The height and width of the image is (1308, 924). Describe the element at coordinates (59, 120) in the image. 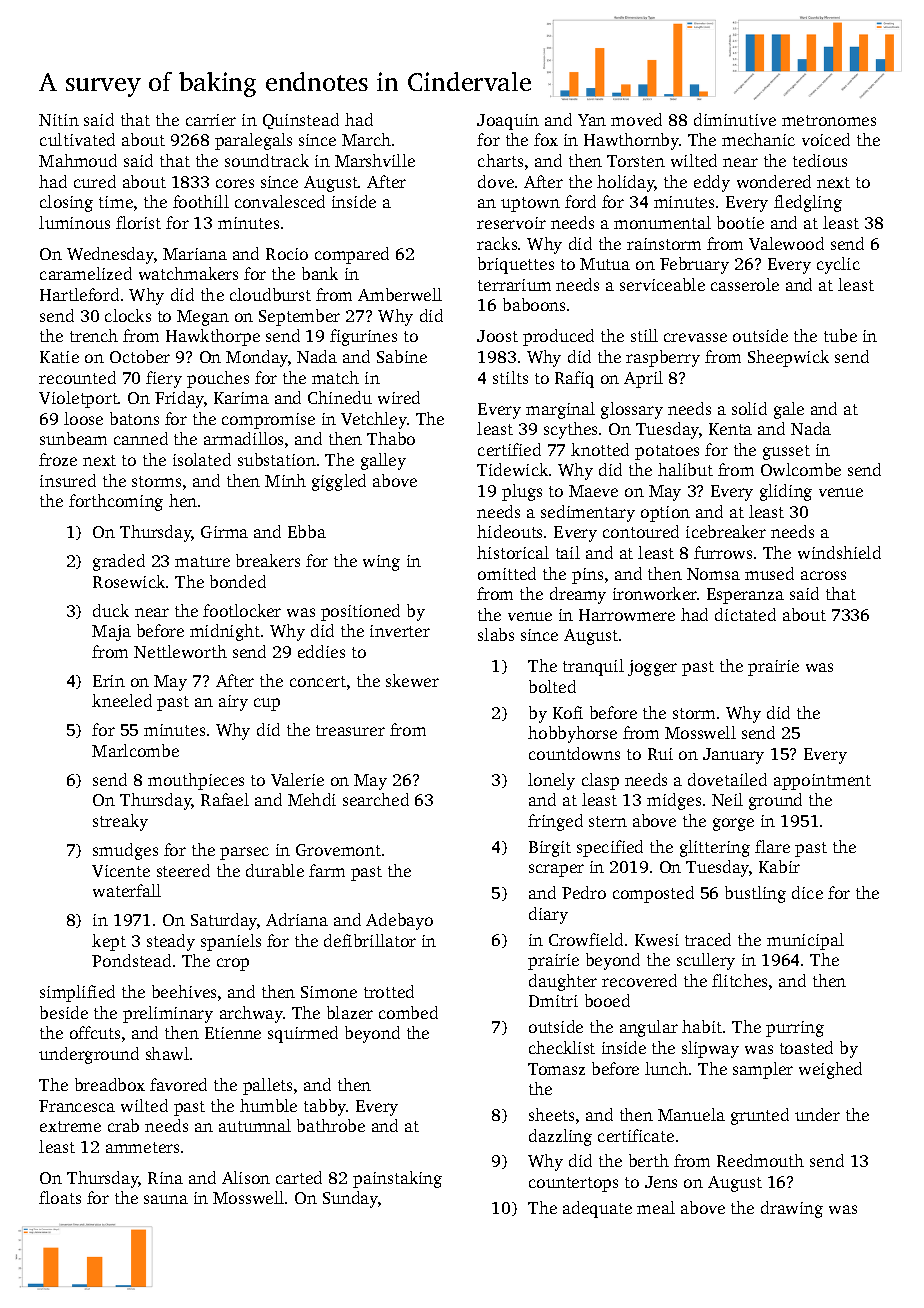

I see `Nitin` at that location.
